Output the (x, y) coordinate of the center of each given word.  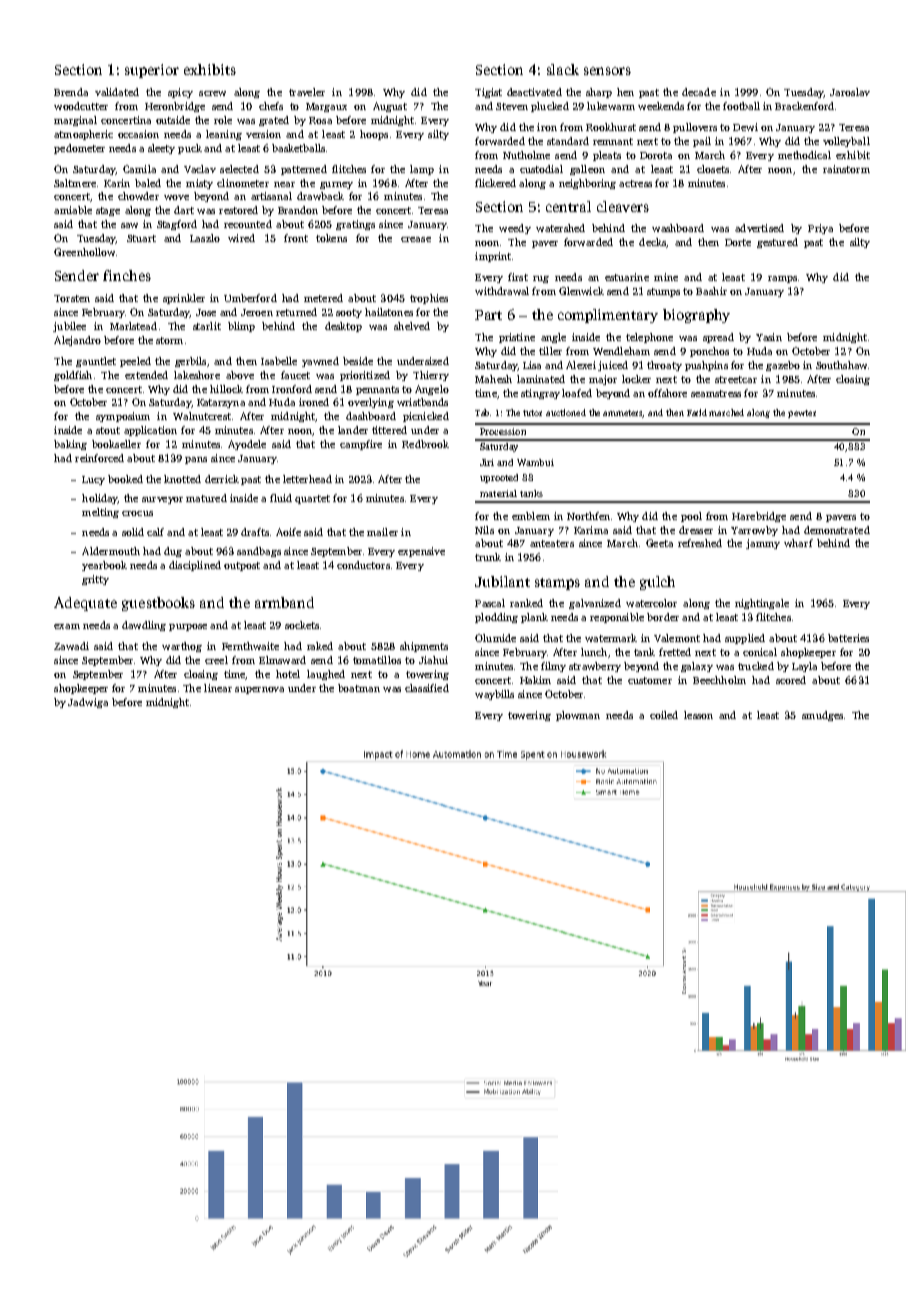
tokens (331, 238)
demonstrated (837, 530)
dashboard (371, 416)
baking (70, 445)
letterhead (307, 479)
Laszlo (205, 238)
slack (563, 69)
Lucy (93, 480)
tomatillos (377, 660)
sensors (607, 71)
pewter (802, 414)
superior (152, 71)
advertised (759, 228)
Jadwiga (88, 703)
